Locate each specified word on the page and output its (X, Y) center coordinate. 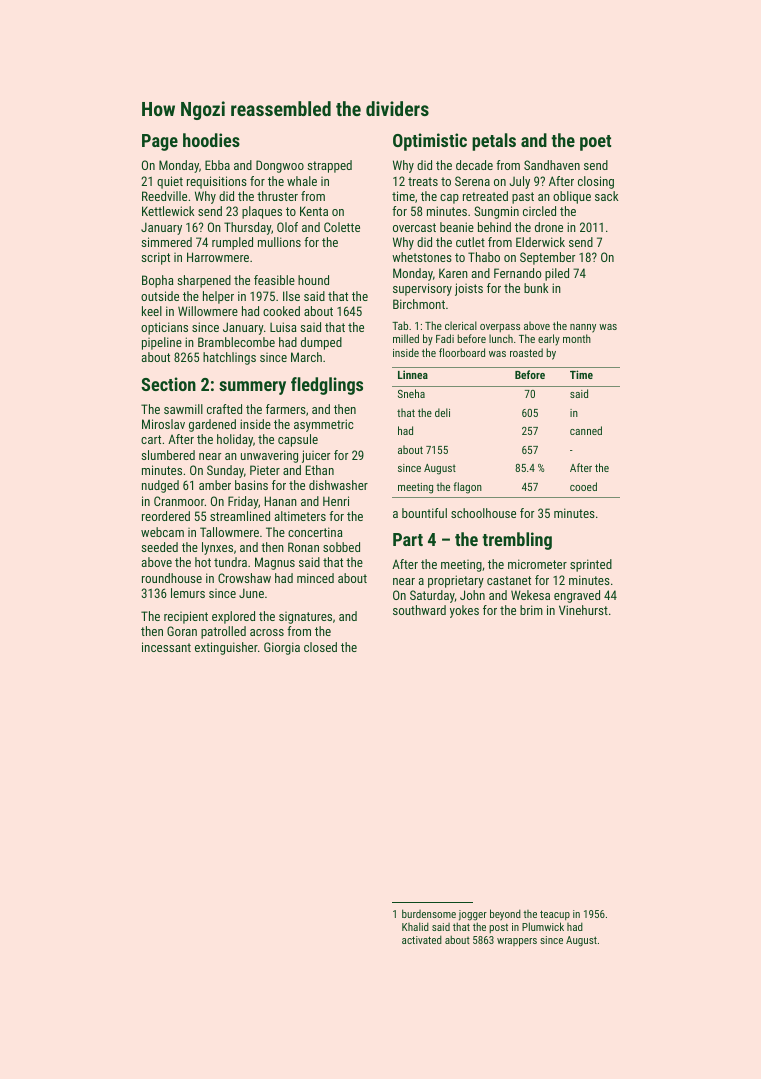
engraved (577, 596)
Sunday (225, 471)
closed (320, 647)
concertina (315, 532)
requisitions (217, 182)
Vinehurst (583, 610)
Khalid (415, 926)
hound (313, 280)
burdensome (429, 913)
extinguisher (226, 648)
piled (557, 274)
